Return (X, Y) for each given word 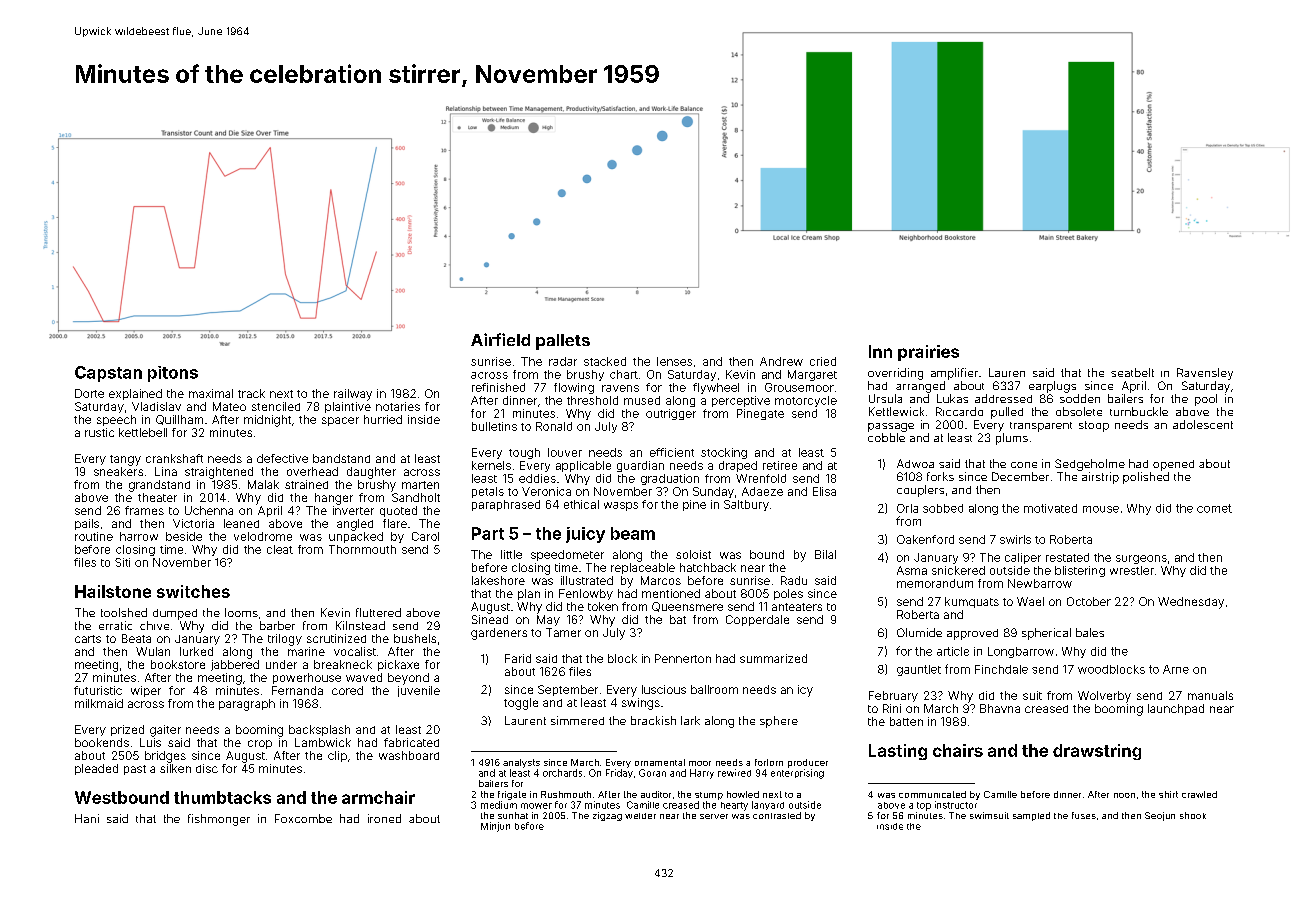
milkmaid (99, 703)
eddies (537, 478)
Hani (87, 818)
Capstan (108, 374)
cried (823, 361)
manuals (1210, 695)
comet (1214, 508)
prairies (928, 353)
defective (282, 458)
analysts (521, 763)
